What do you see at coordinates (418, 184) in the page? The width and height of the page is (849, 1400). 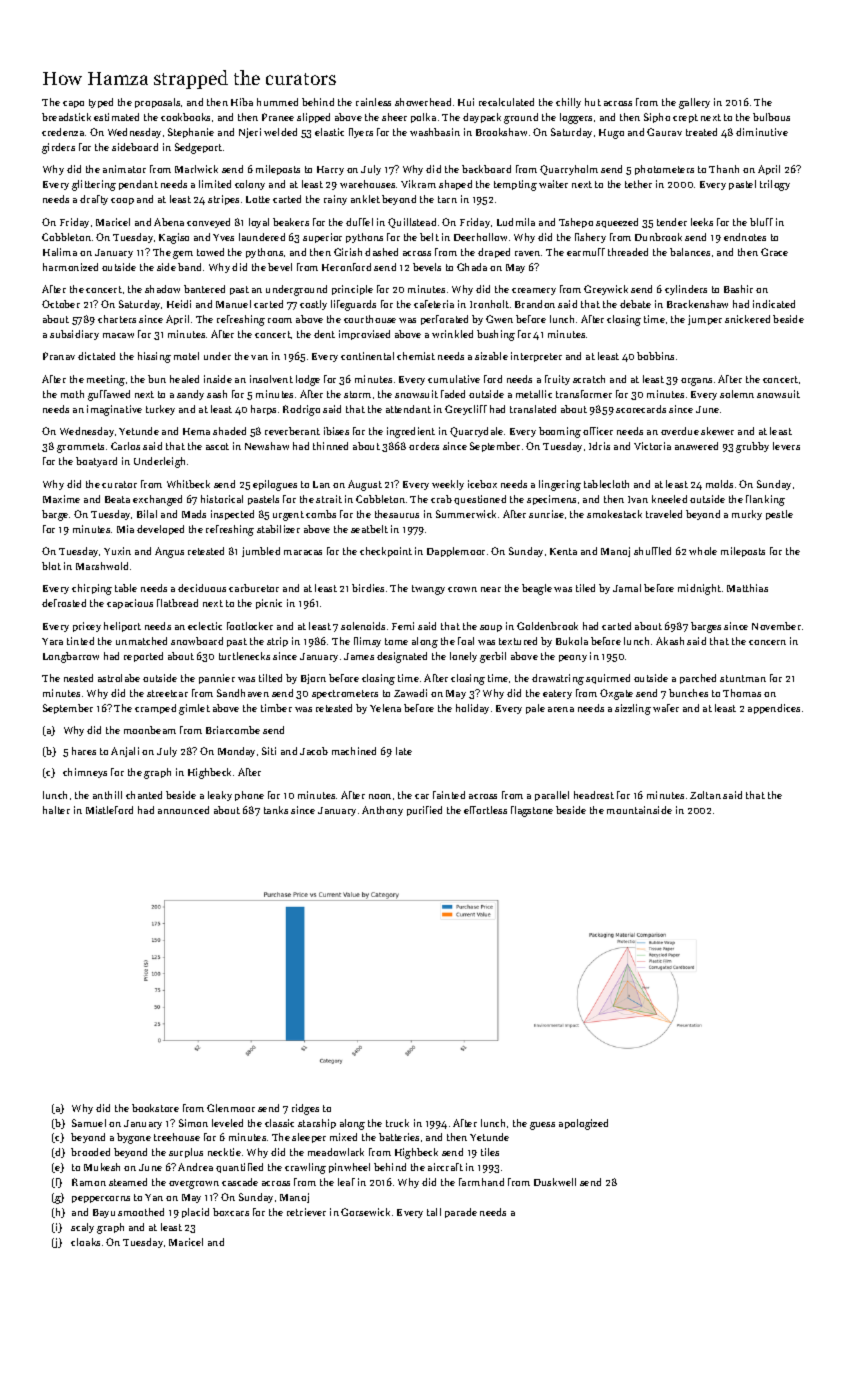 I see `Vikram` at bounding box center [418, 184].
